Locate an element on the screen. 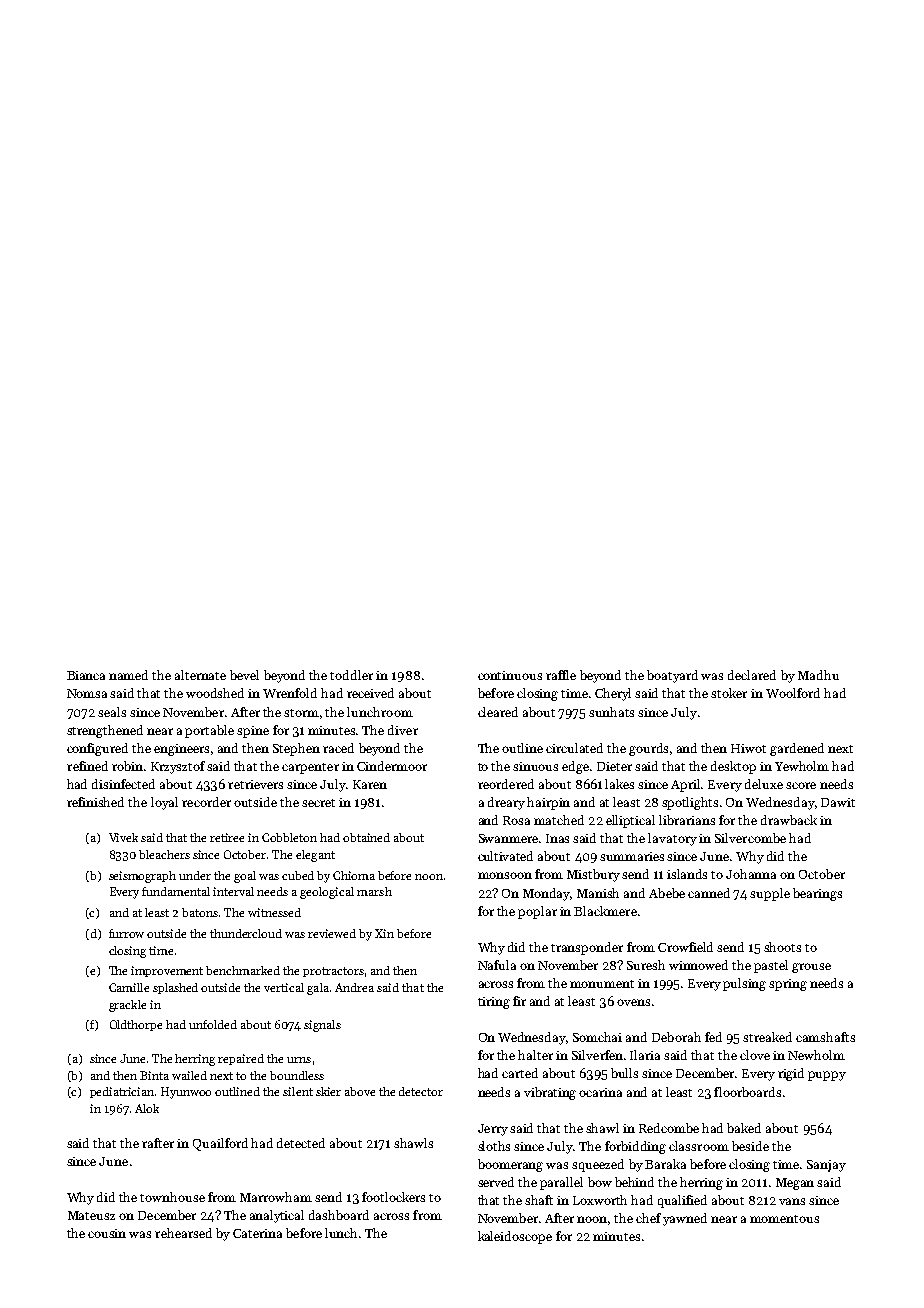 The image size is (924, 1308). winnowed is located at coordinates (698, 965).
